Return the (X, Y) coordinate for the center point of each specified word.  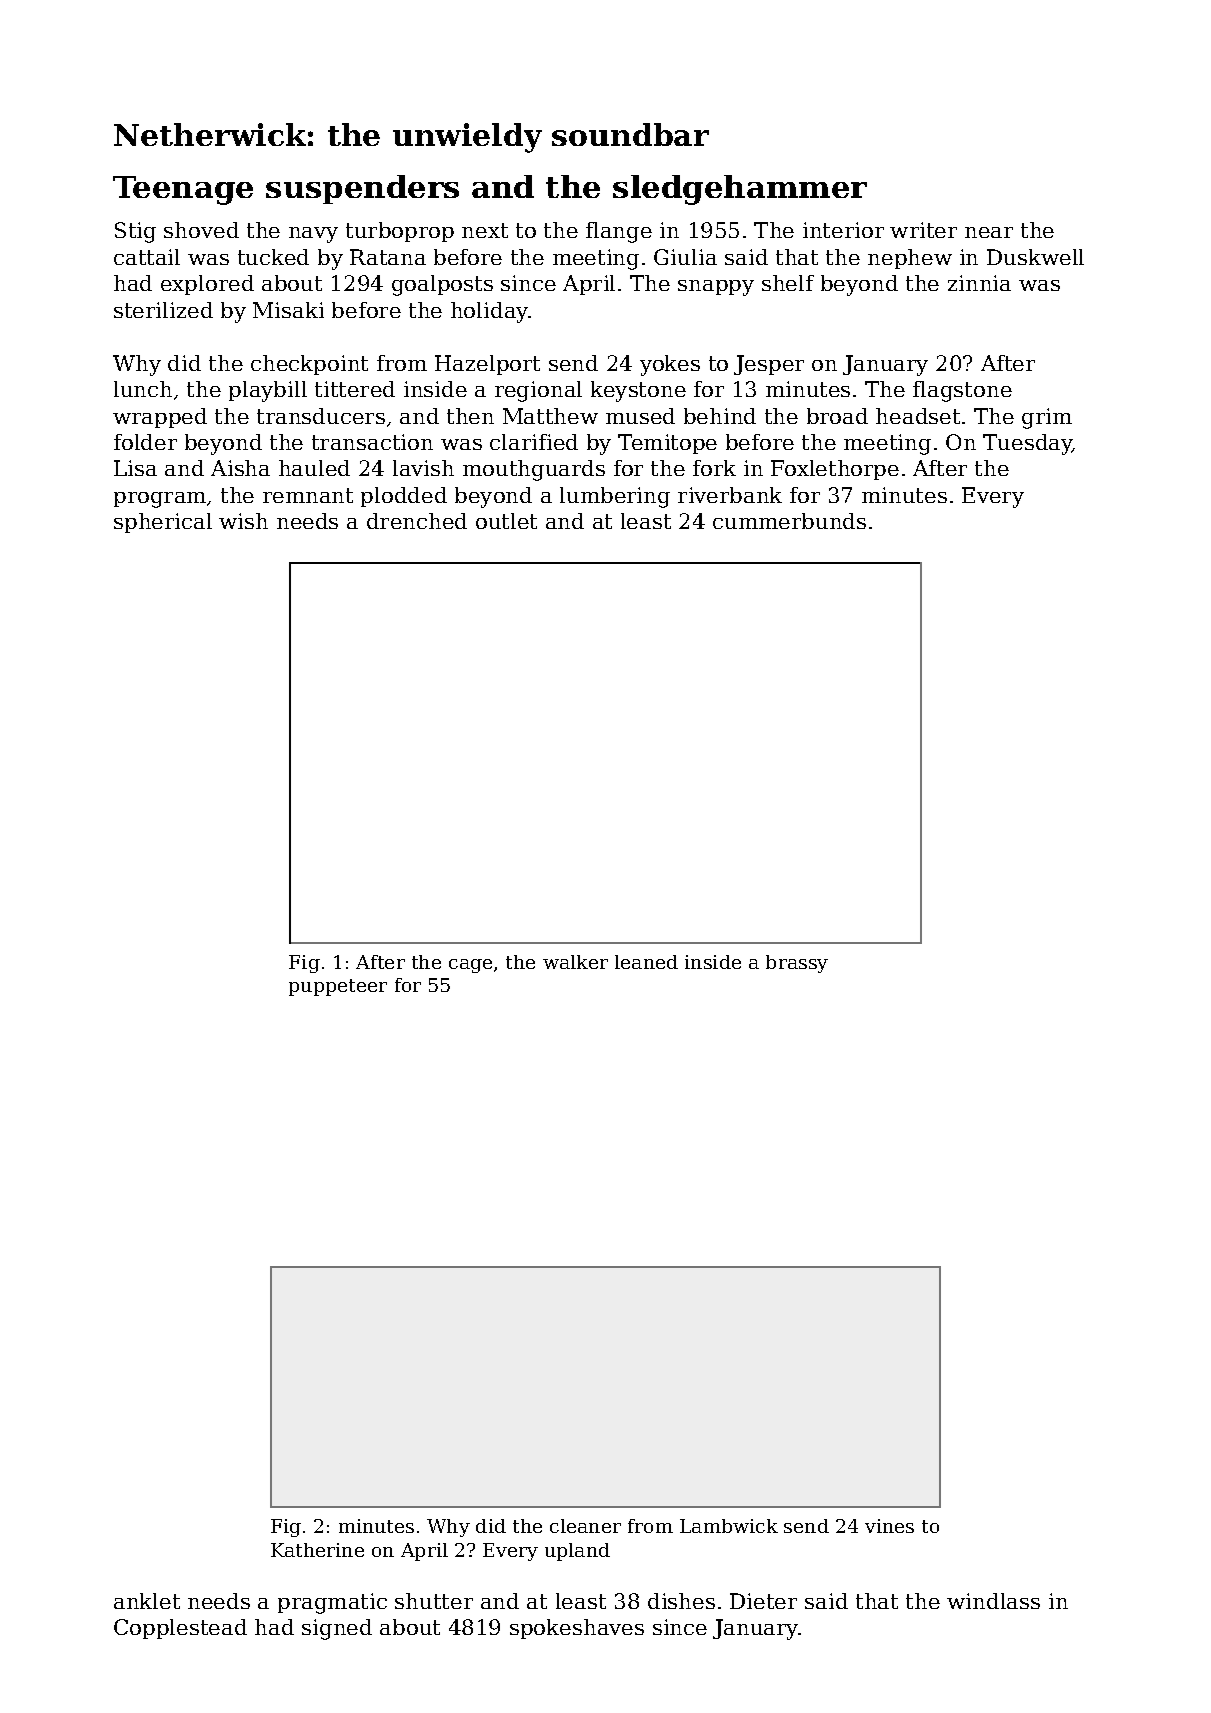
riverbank (730, 495)
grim (1047, 418)
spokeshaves (577, 1629)
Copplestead (180, 1629)
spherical (163, 523)
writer (923, 230)
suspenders (362, 189)
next (485, 230)
